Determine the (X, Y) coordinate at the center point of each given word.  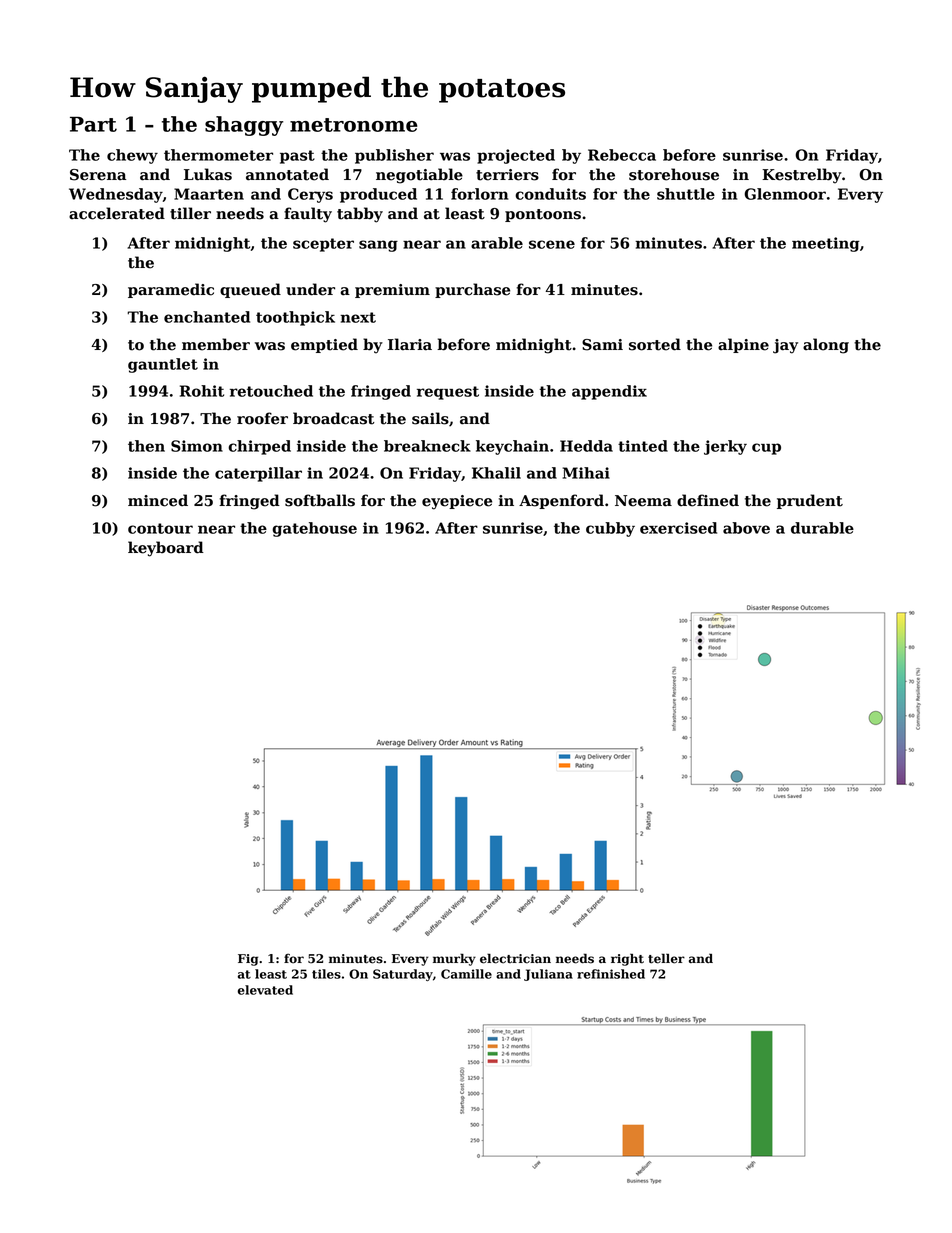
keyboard (166, 549)
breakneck (427, 446)
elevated (265, 990)
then (146, 446)
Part (93, 124)
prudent (810, 501)
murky (454, 959)
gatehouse (314, 529)
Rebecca (622, 155)
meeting (826, 244)
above (746, 528)
